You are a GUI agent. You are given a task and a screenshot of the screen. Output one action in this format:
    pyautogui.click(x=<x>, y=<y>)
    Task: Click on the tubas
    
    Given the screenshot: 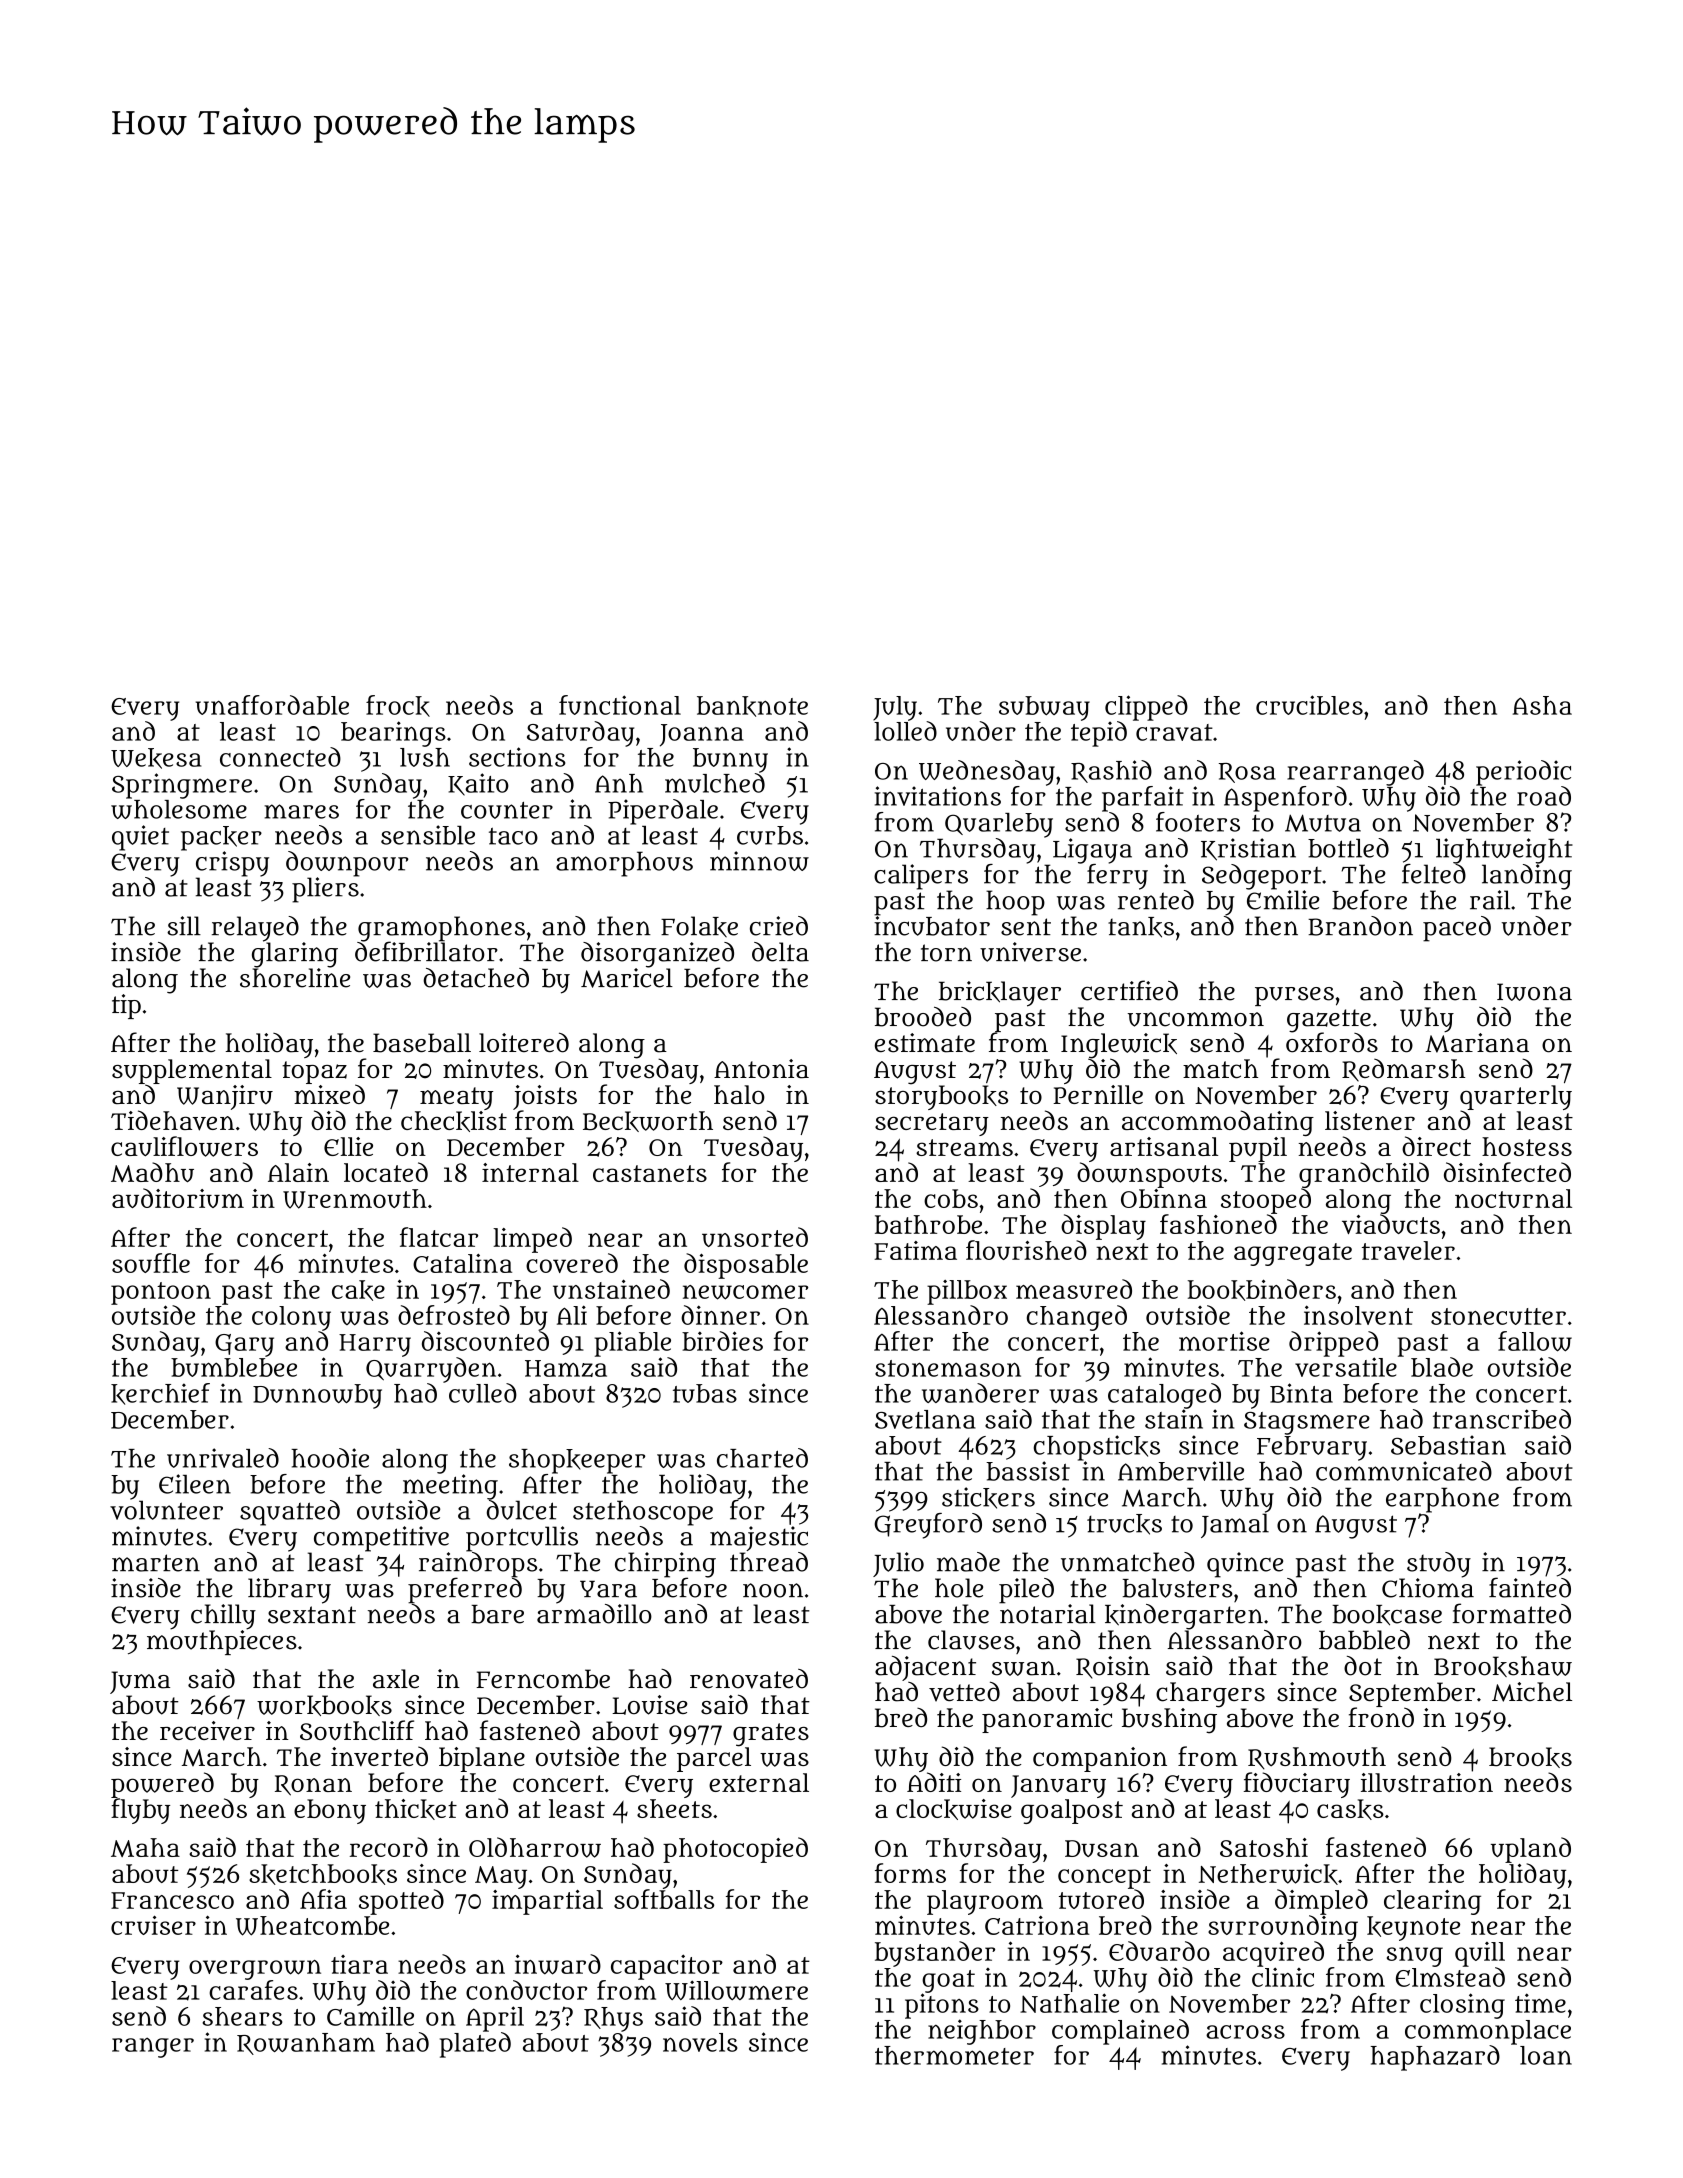 What is the action you would take?
    pyautogui.click(x=705, y=1393)
